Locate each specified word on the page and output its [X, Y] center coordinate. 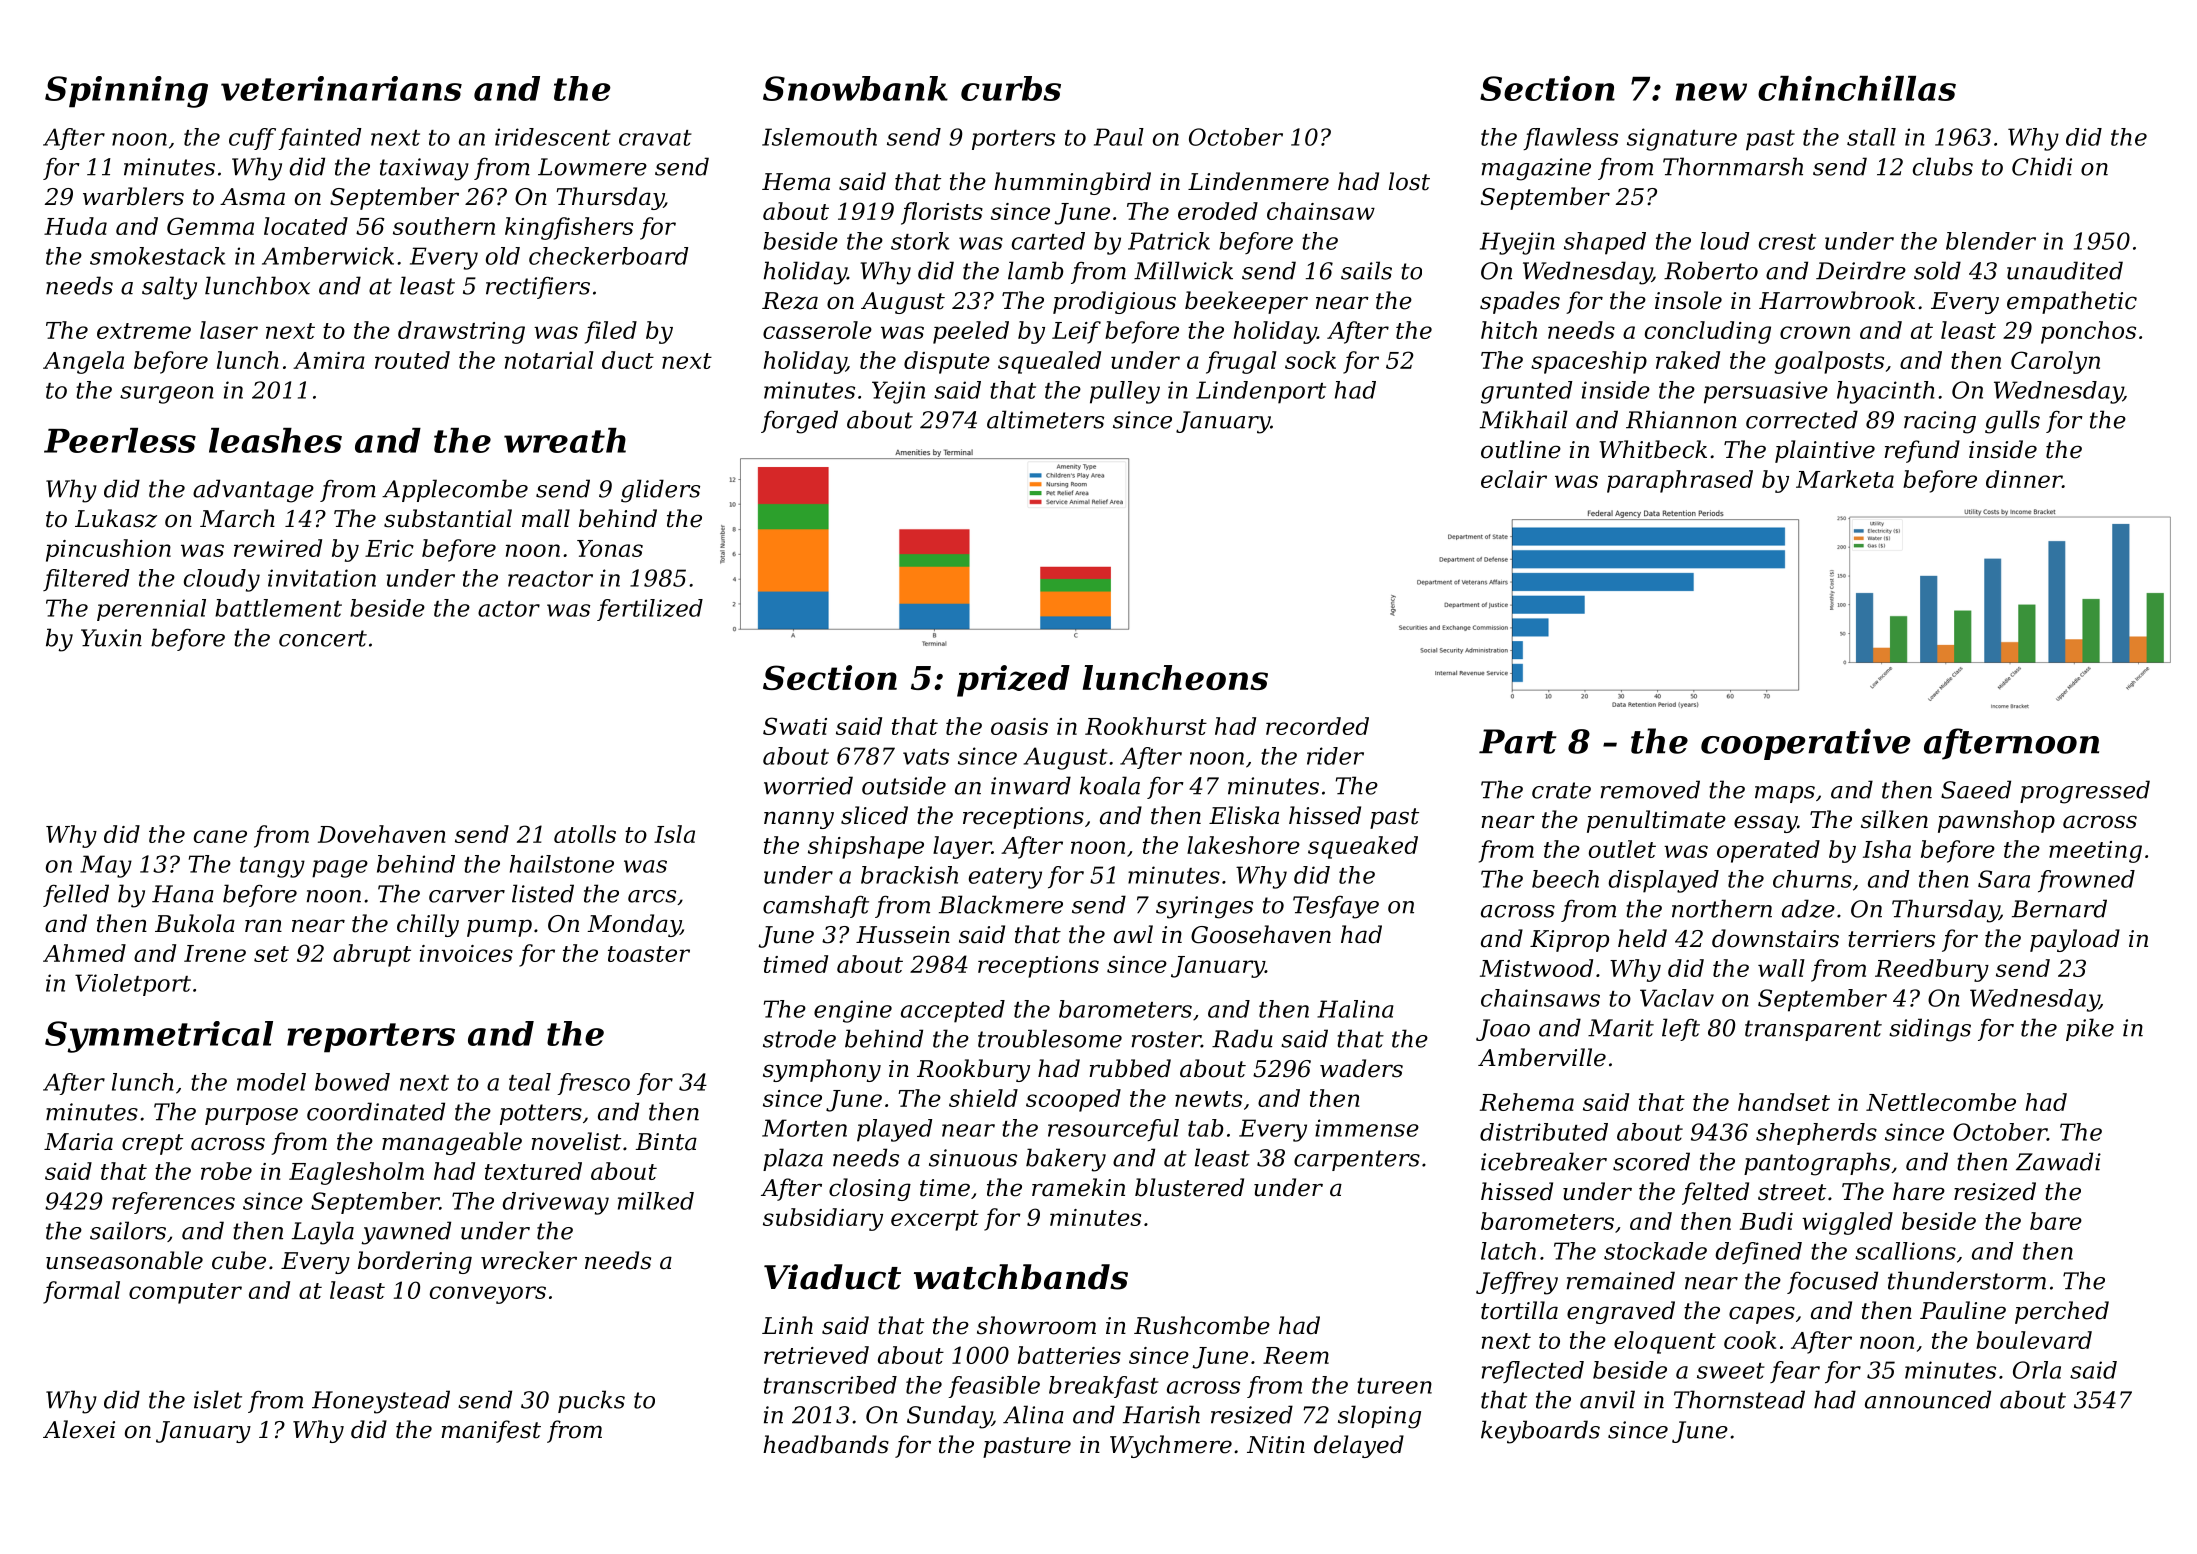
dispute [947, 362]
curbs [1011, 88]
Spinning [126, 92]
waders [1361, 1068]
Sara [2004, 879]
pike [2090, 1029]
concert [323, 638]
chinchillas [1857, 88]
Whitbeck [1653, 449]
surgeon [167, 395]
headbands [826, 1444]
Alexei [79, 1429]
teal [530, 1082]
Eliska [1244, 815]
